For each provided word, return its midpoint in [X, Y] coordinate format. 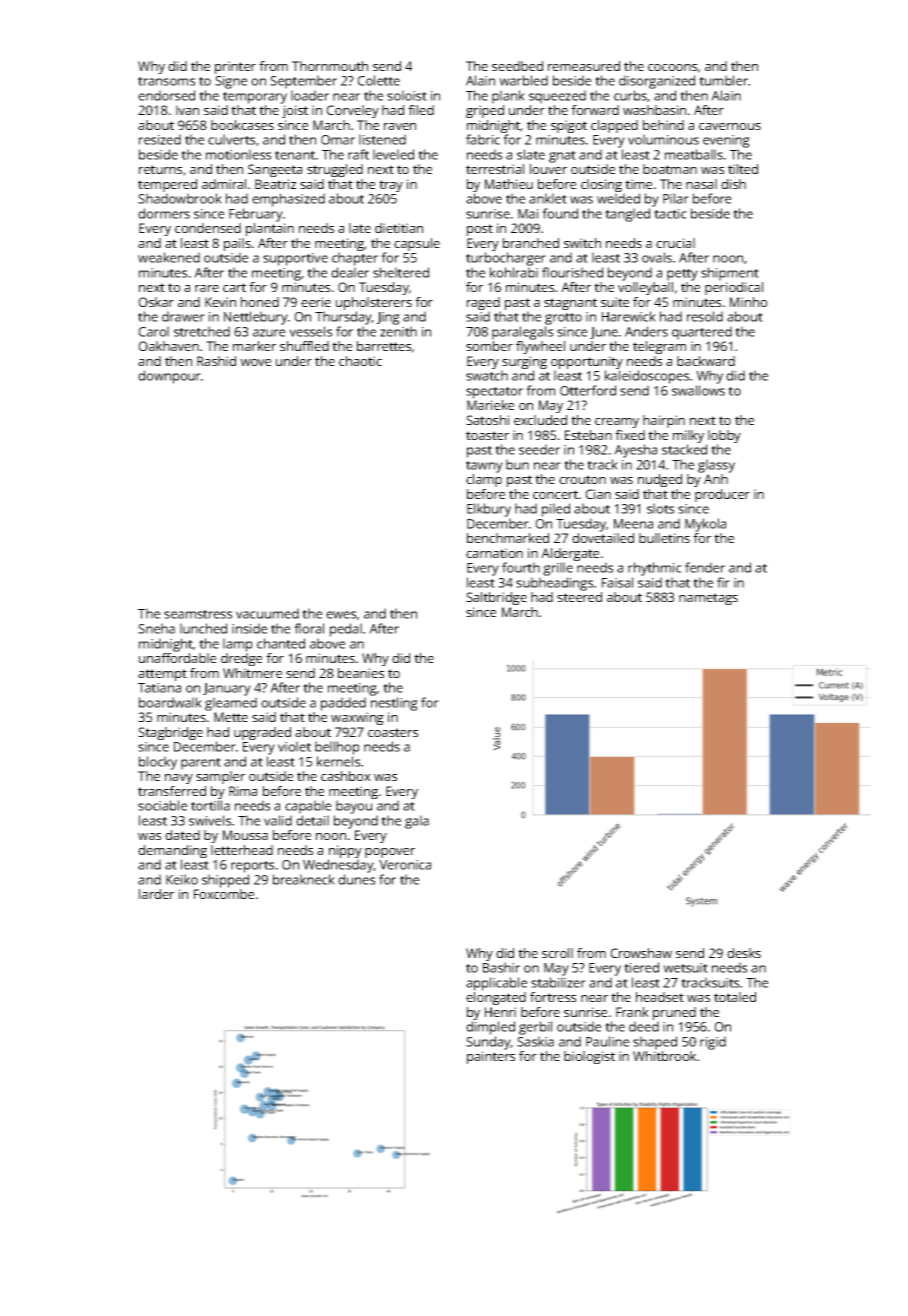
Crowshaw [641, 953]
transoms [166, 81]
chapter [355, 259]
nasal [701, 184]
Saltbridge [496, 598]
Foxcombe [224, 894]
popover [390, 853]
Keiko [182, 879]
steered [579, 597]
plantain [270, 229]
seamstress [198, 614]
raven [400, 126]
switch [582, 243]
